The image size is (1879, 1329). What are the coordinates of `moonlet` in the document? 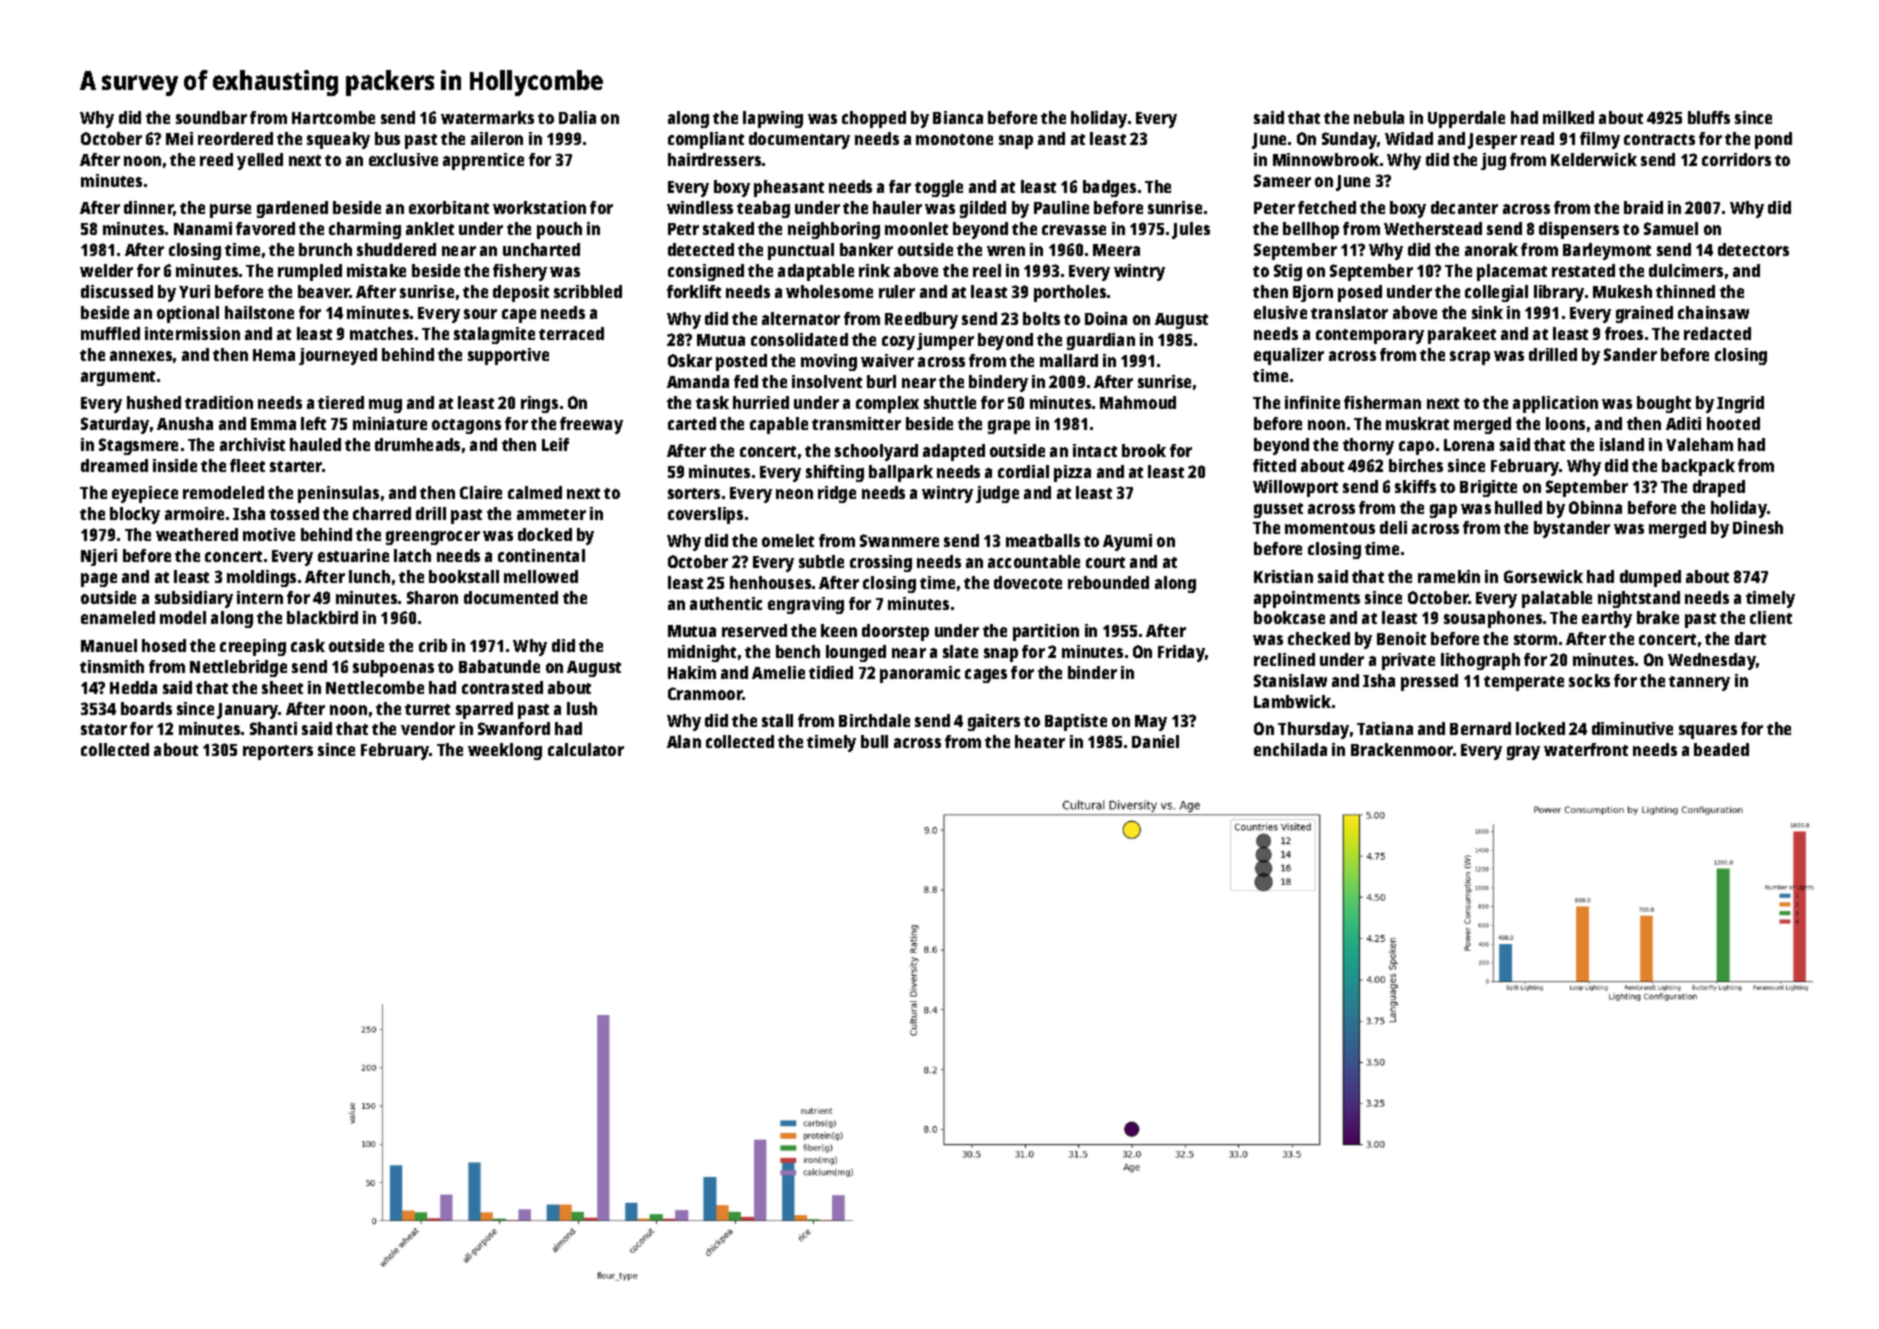 It's located at (916, 228).
